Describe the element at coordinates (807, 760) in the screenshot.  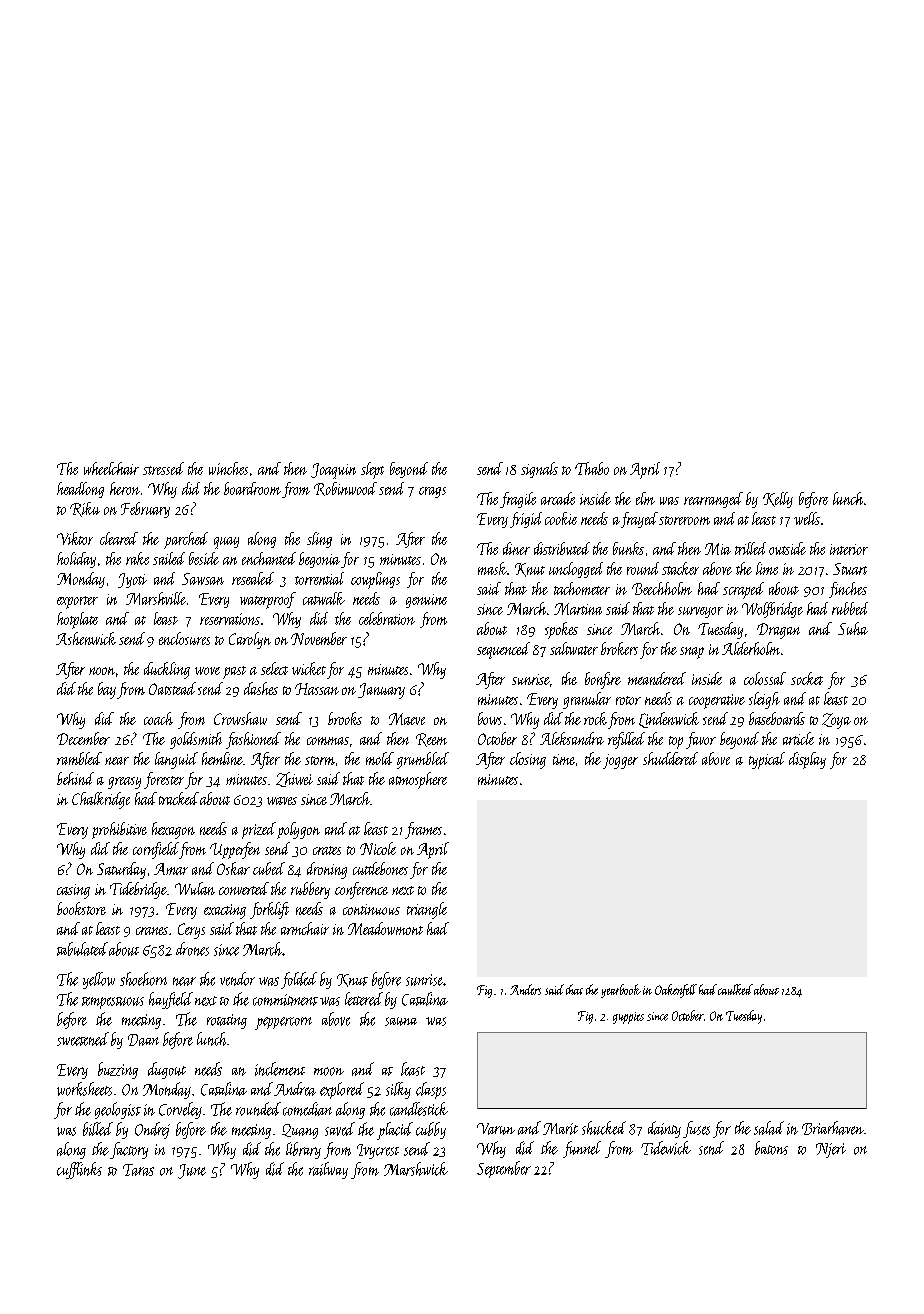
I see `display` at that location.
